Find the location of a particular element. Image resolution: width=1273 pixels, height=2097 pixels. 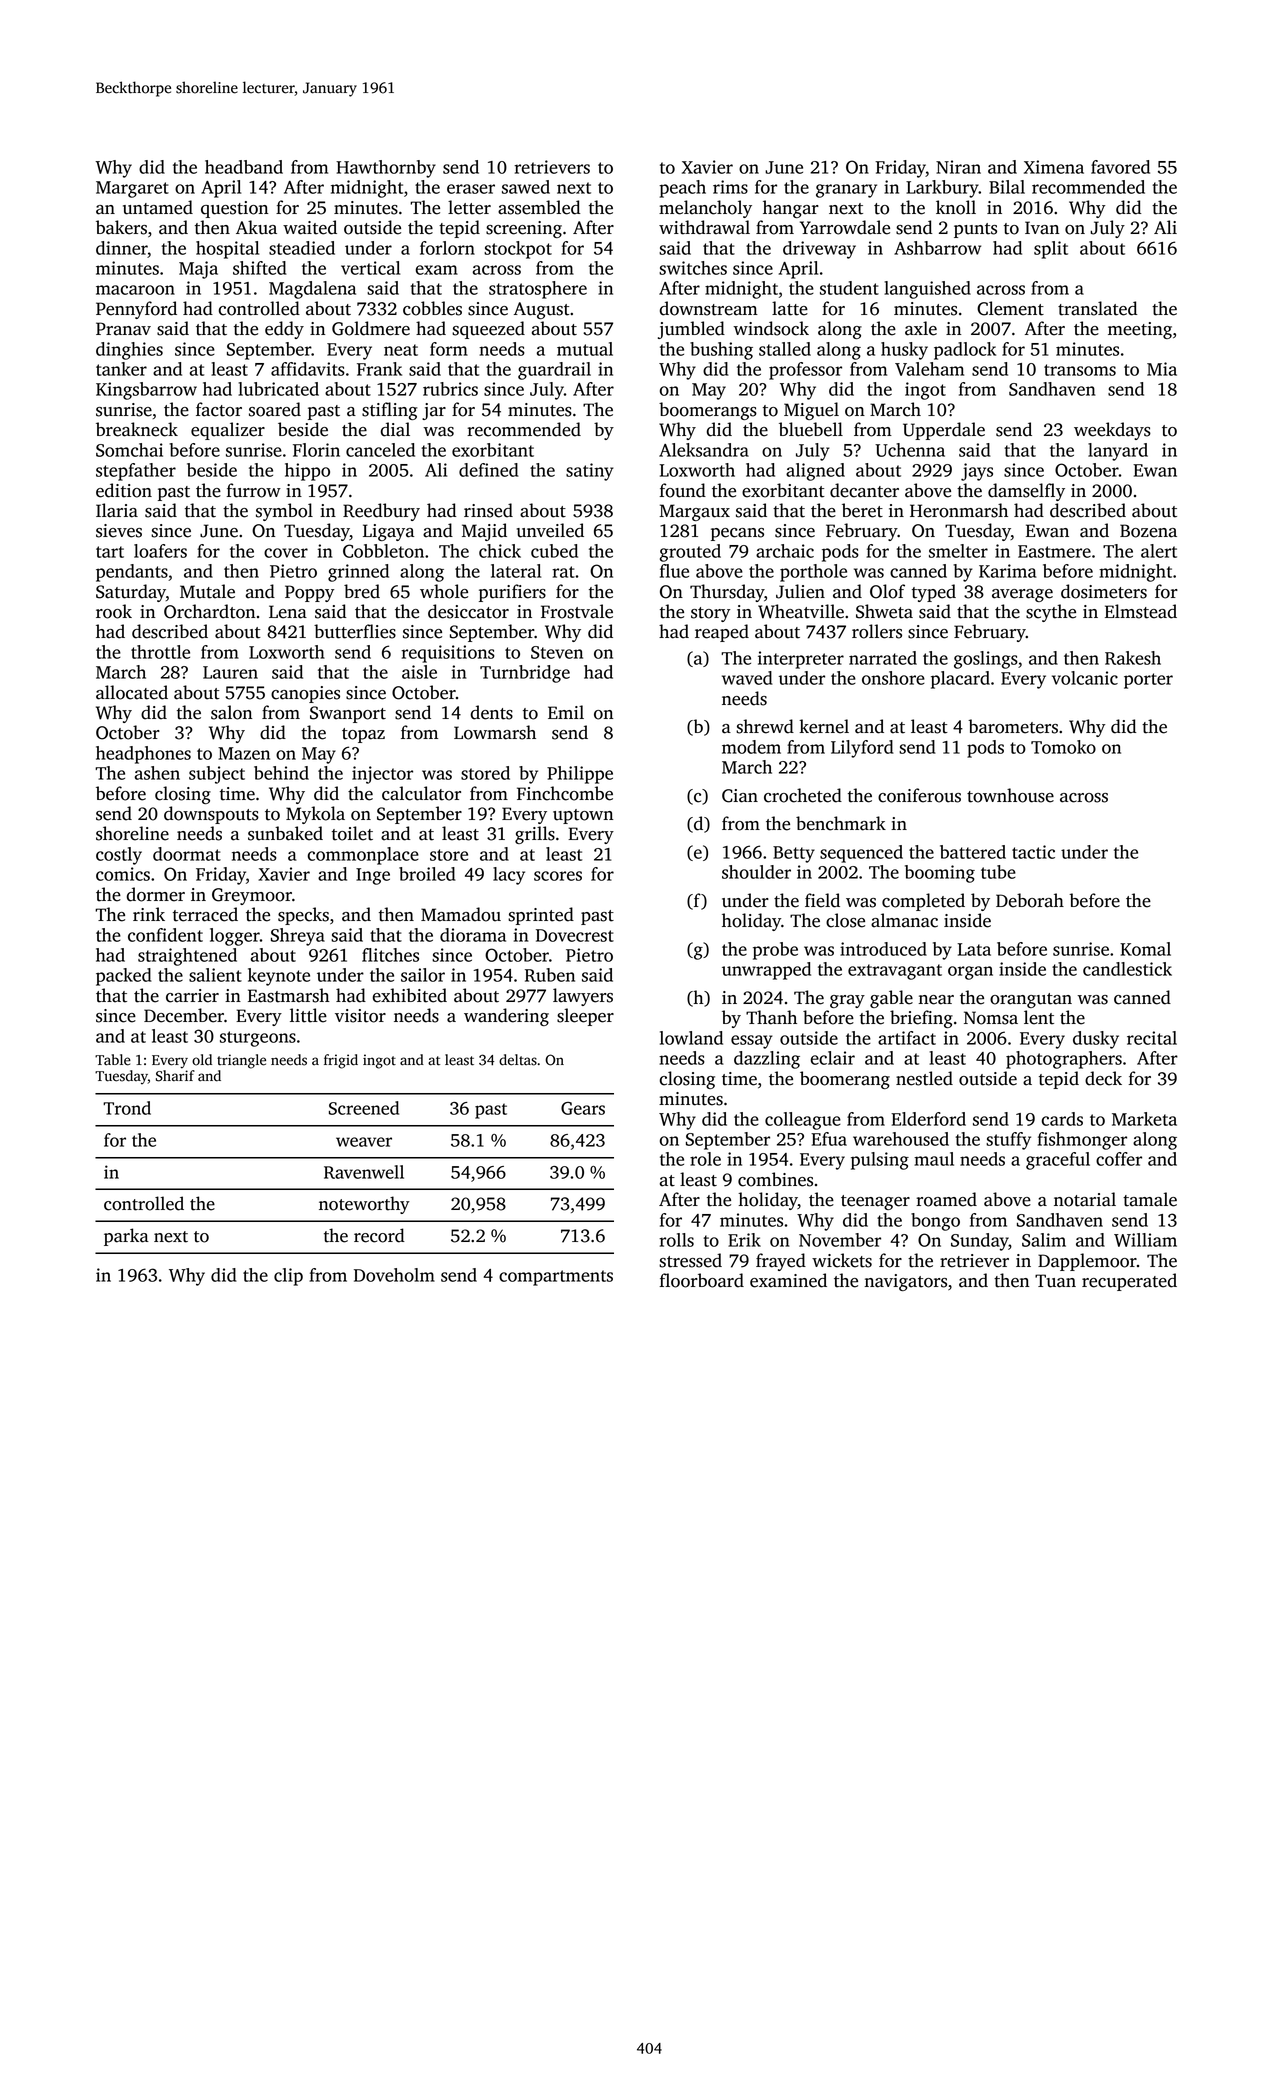

favored is located at coordinates (1120, 167).
